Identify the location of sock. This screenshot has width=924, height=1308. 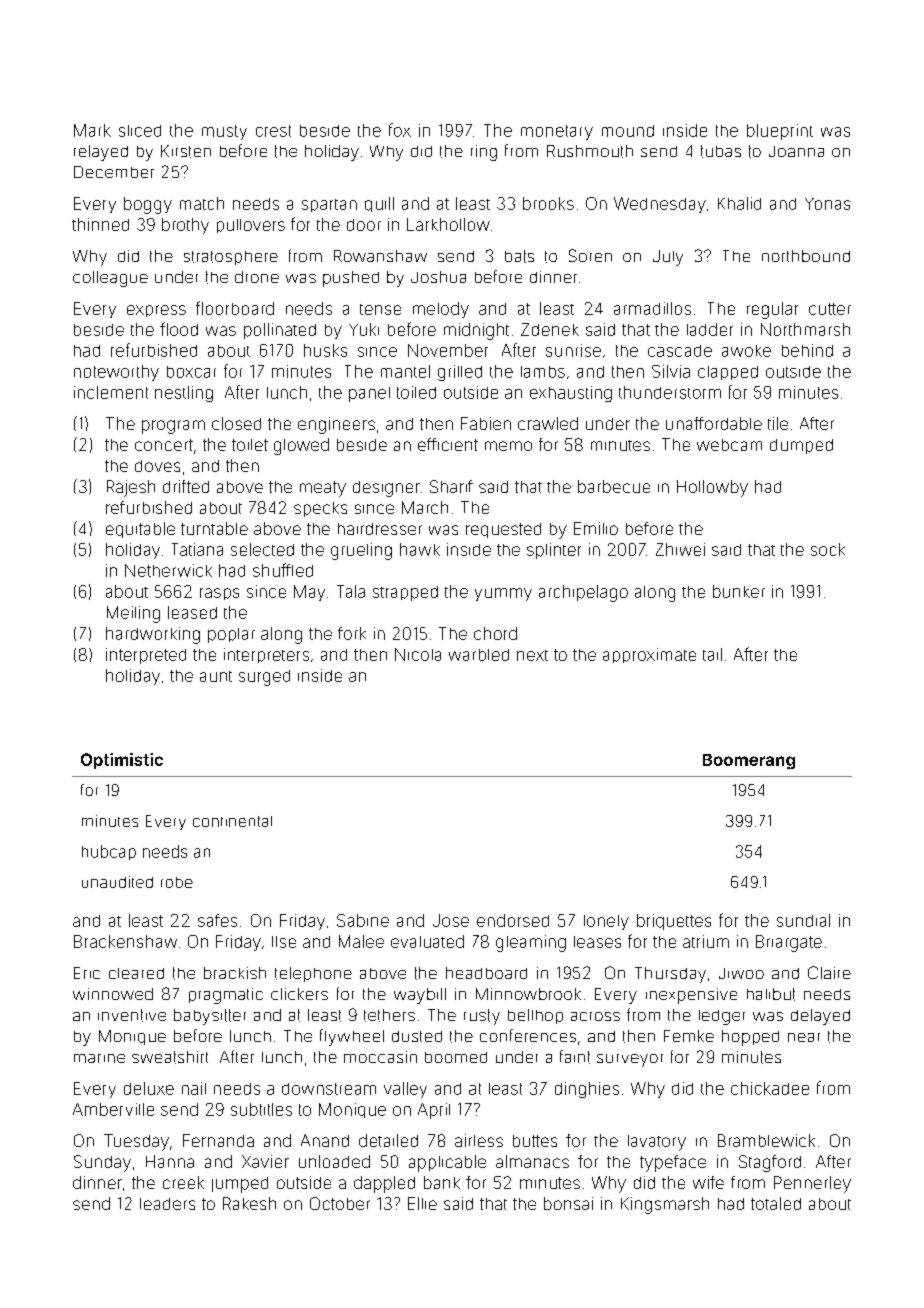
(828, 549).
